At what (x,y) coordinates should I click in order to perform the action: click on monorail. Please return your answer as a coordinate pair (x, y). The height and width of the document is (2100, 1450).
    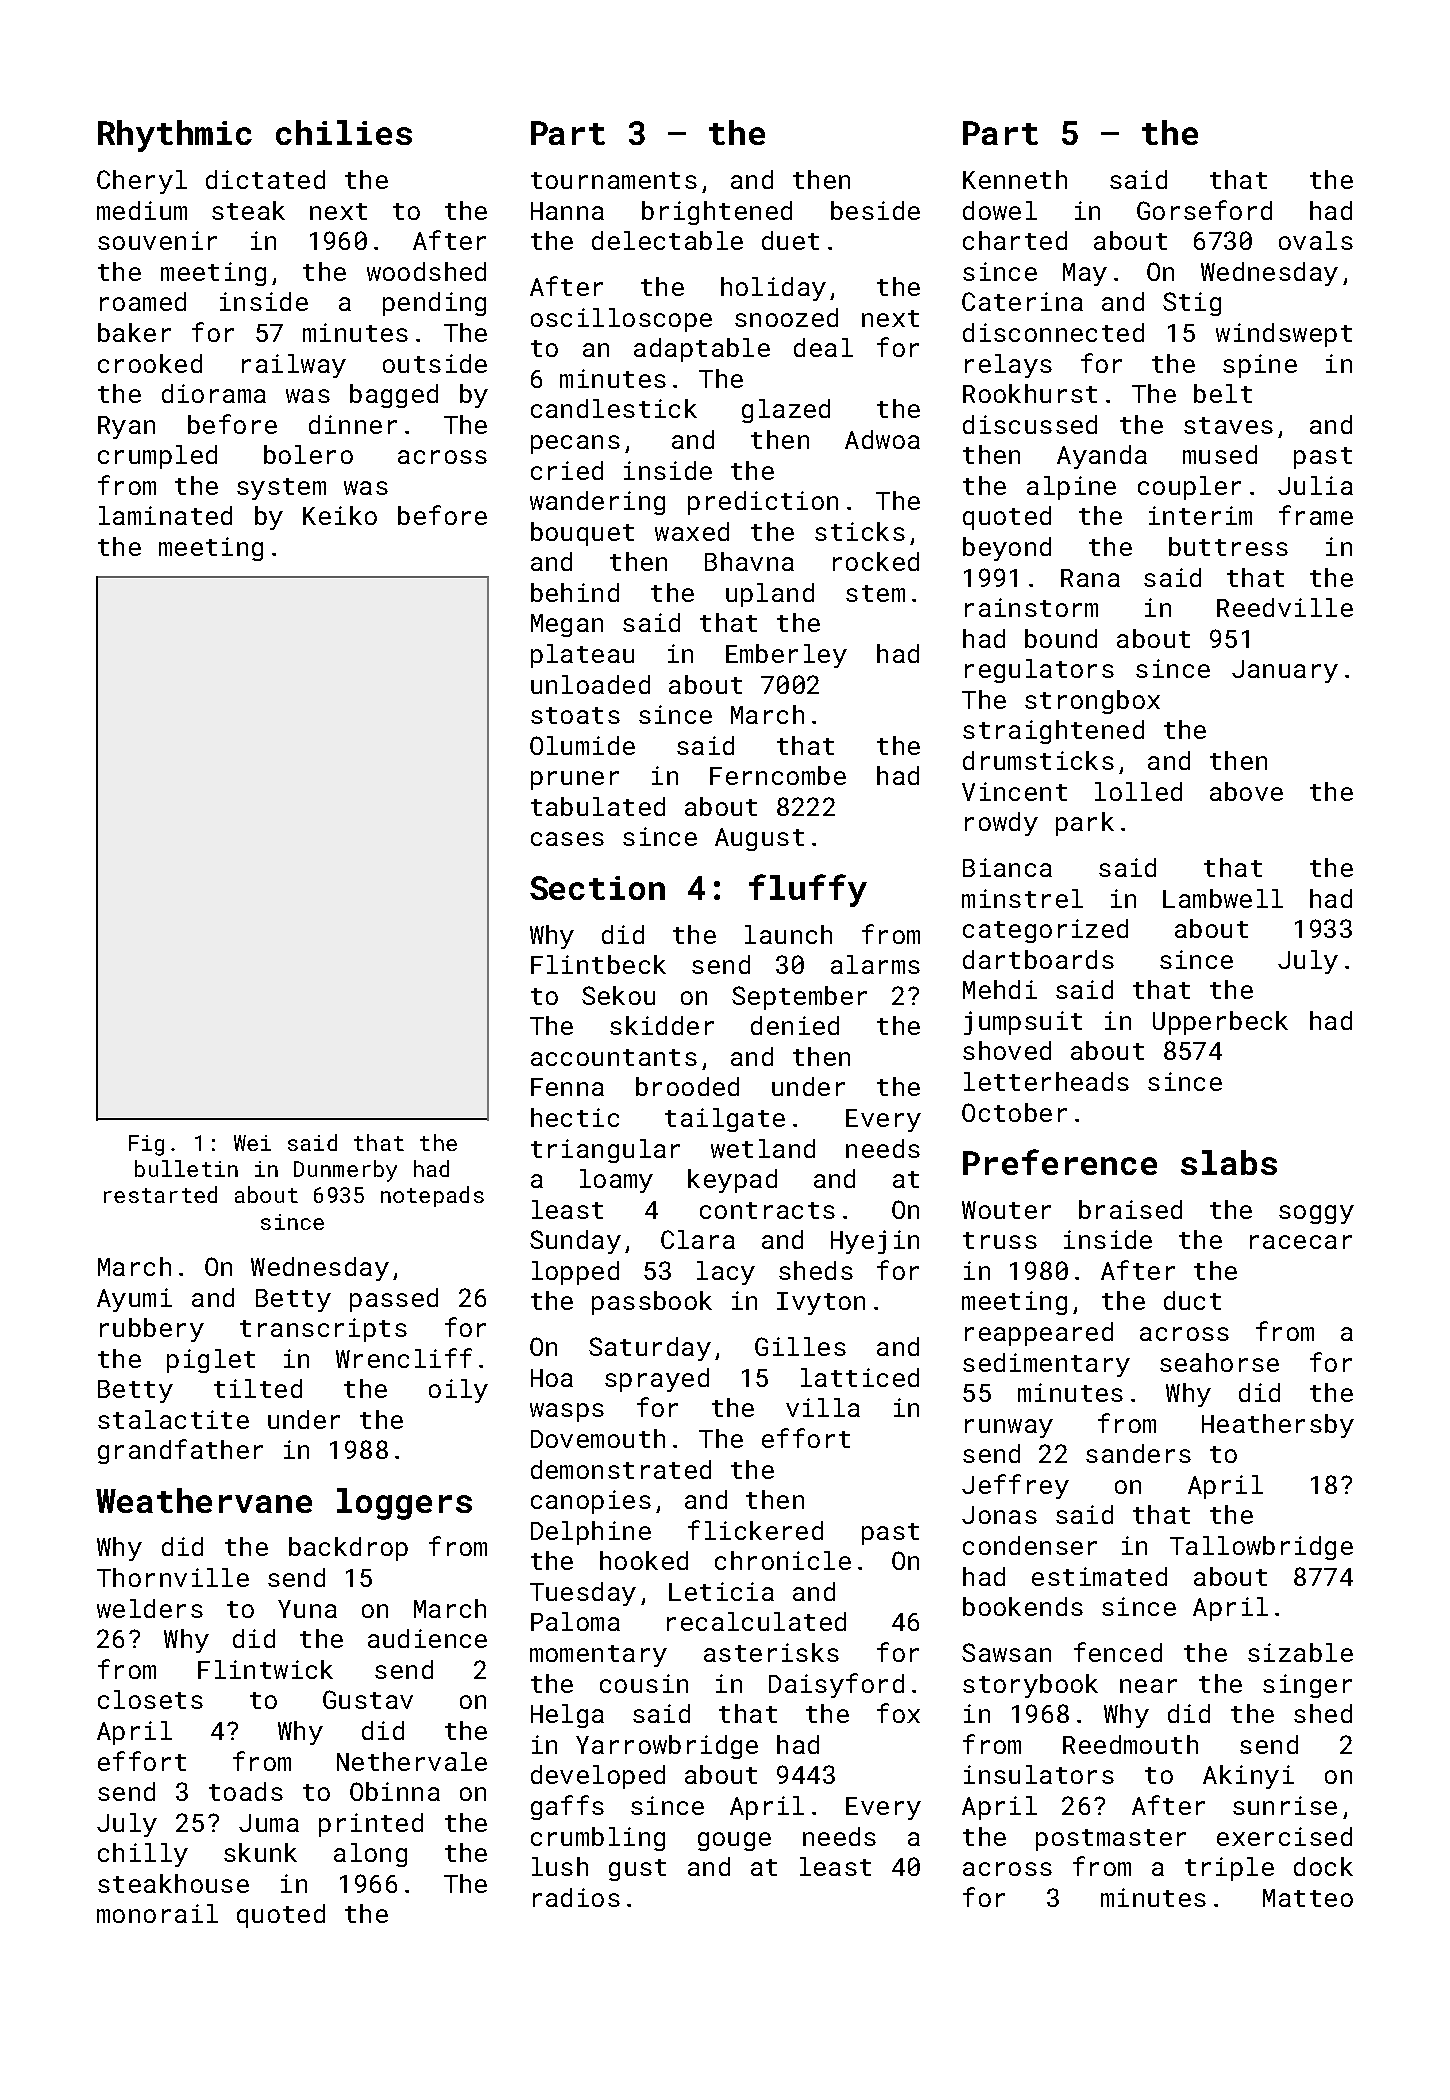
    Looking at the image, I should click on (157, 1913).
